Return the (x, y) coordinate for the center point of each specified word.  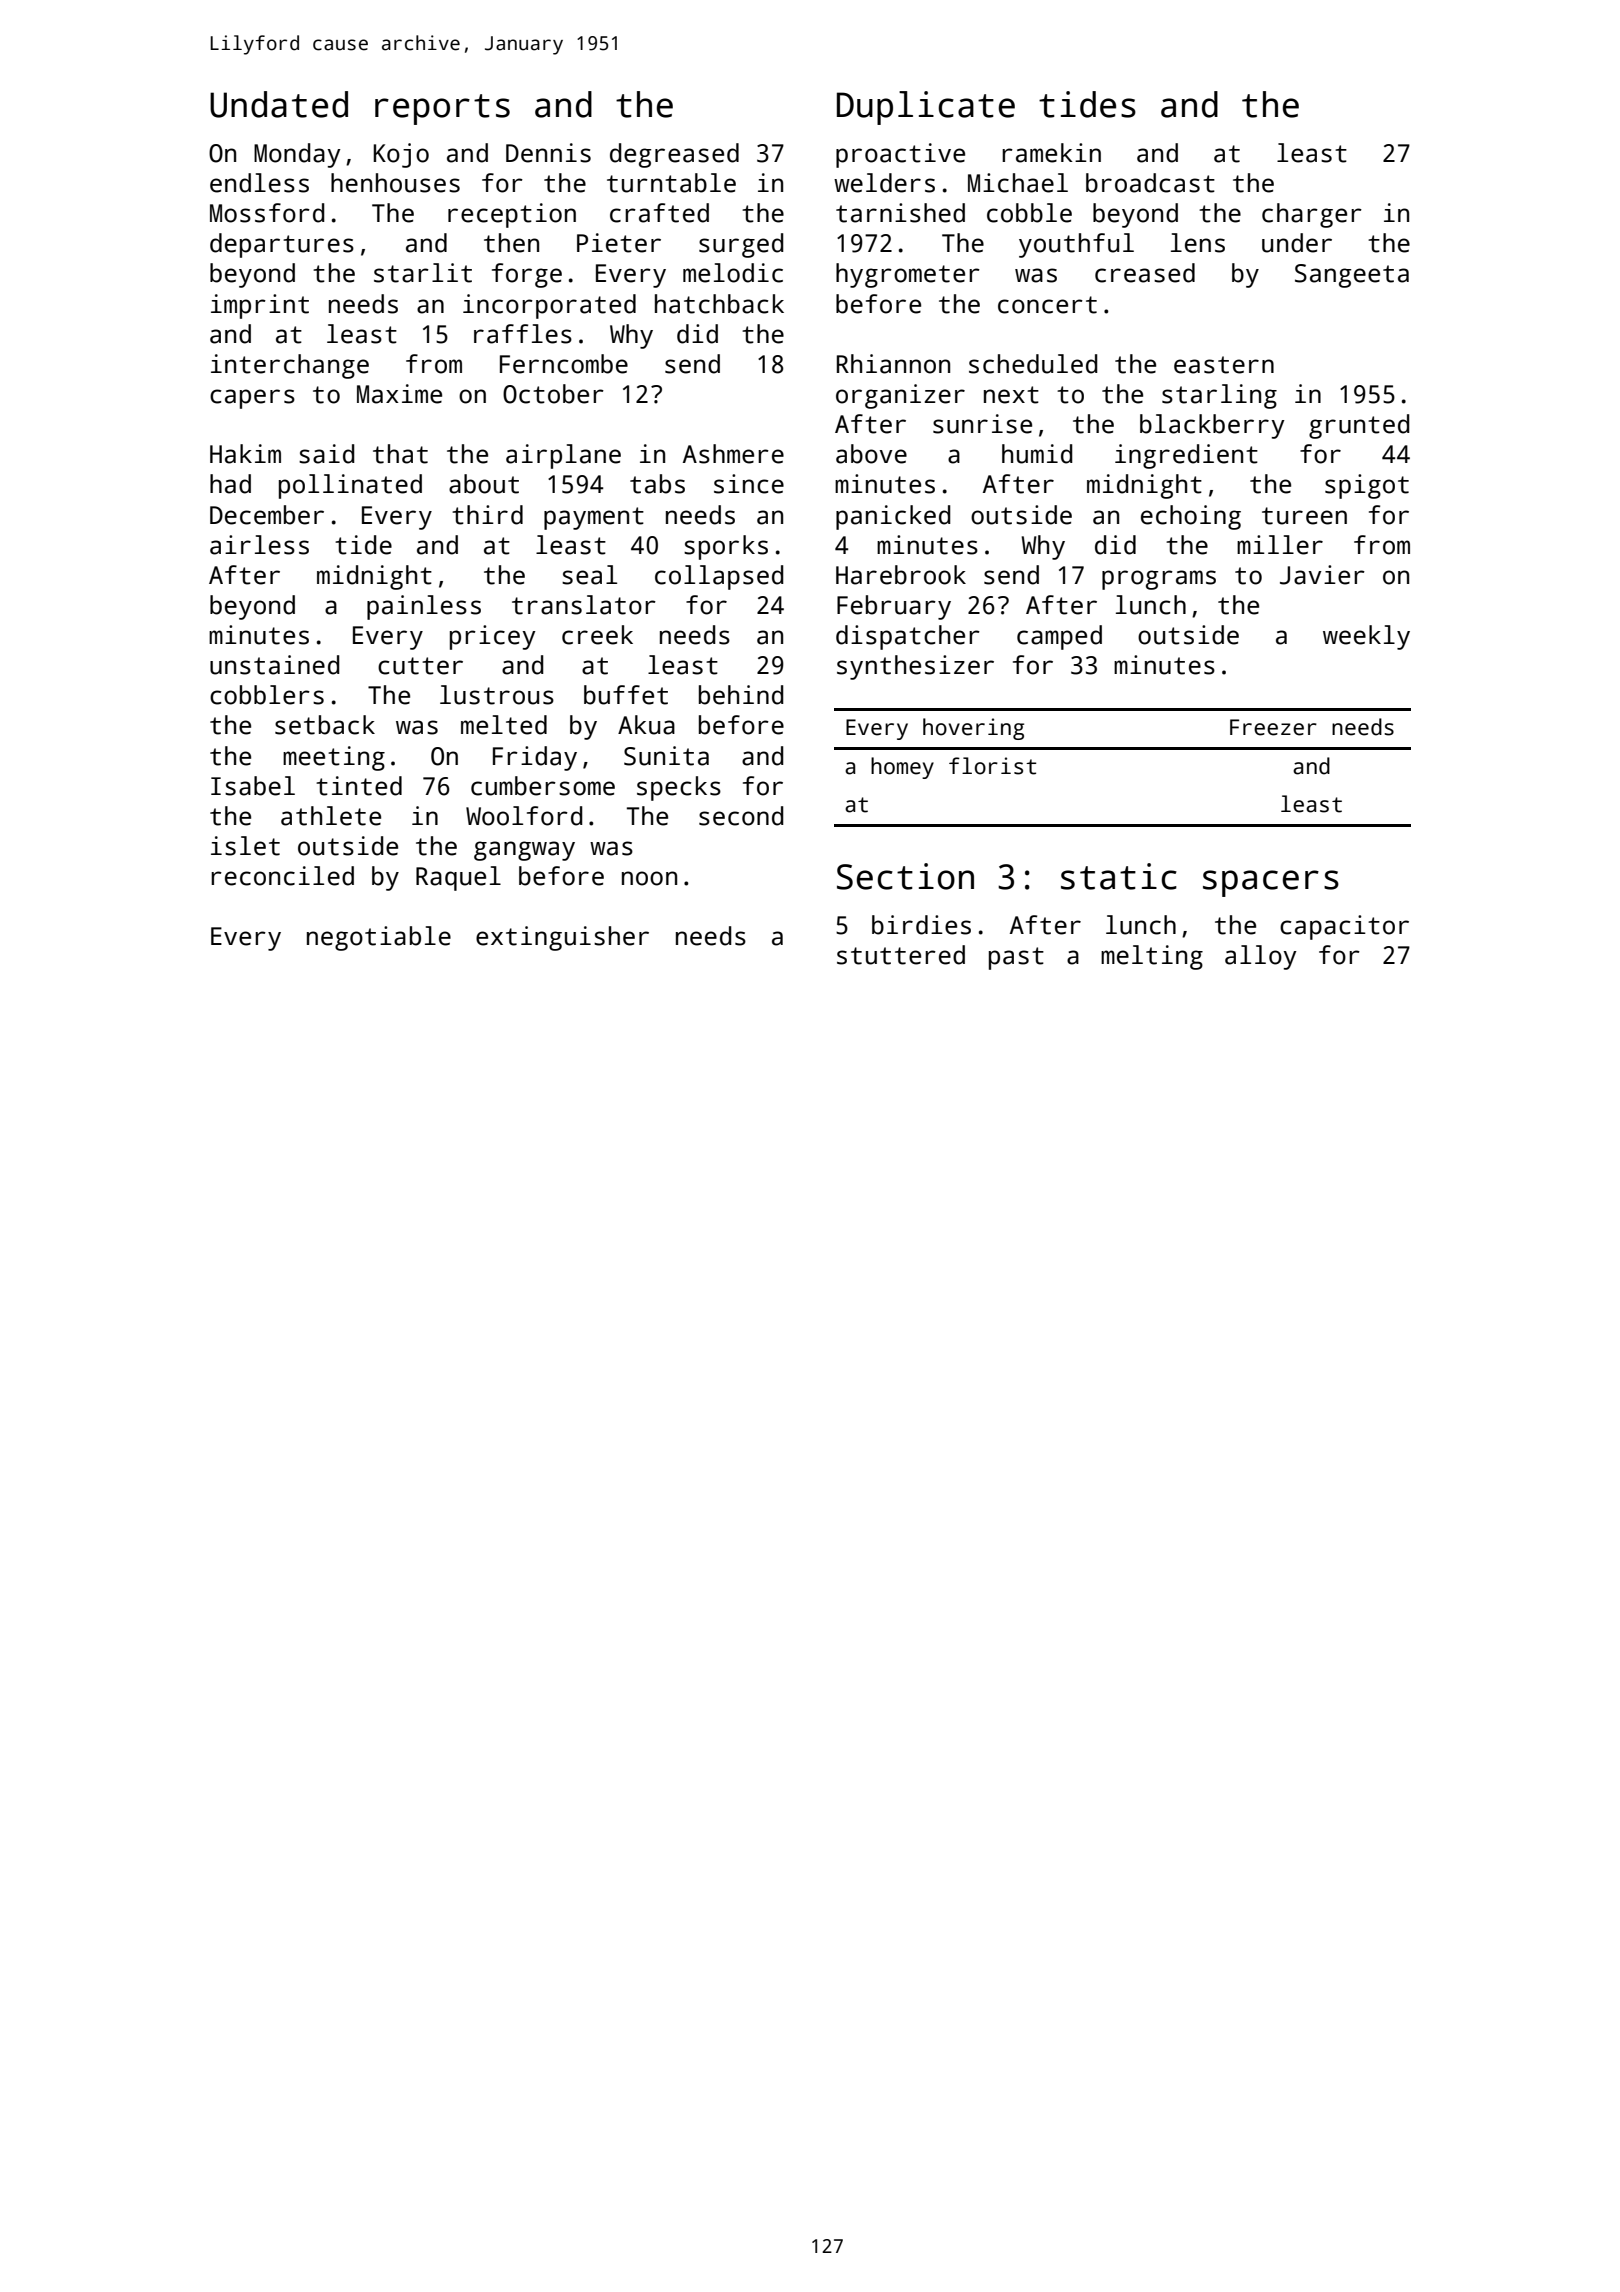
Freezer (1273, 727)
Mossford (267, 213)
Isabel (253, 786)
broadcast (1150, 183)
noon (649, 878)
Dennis (548, 153)
